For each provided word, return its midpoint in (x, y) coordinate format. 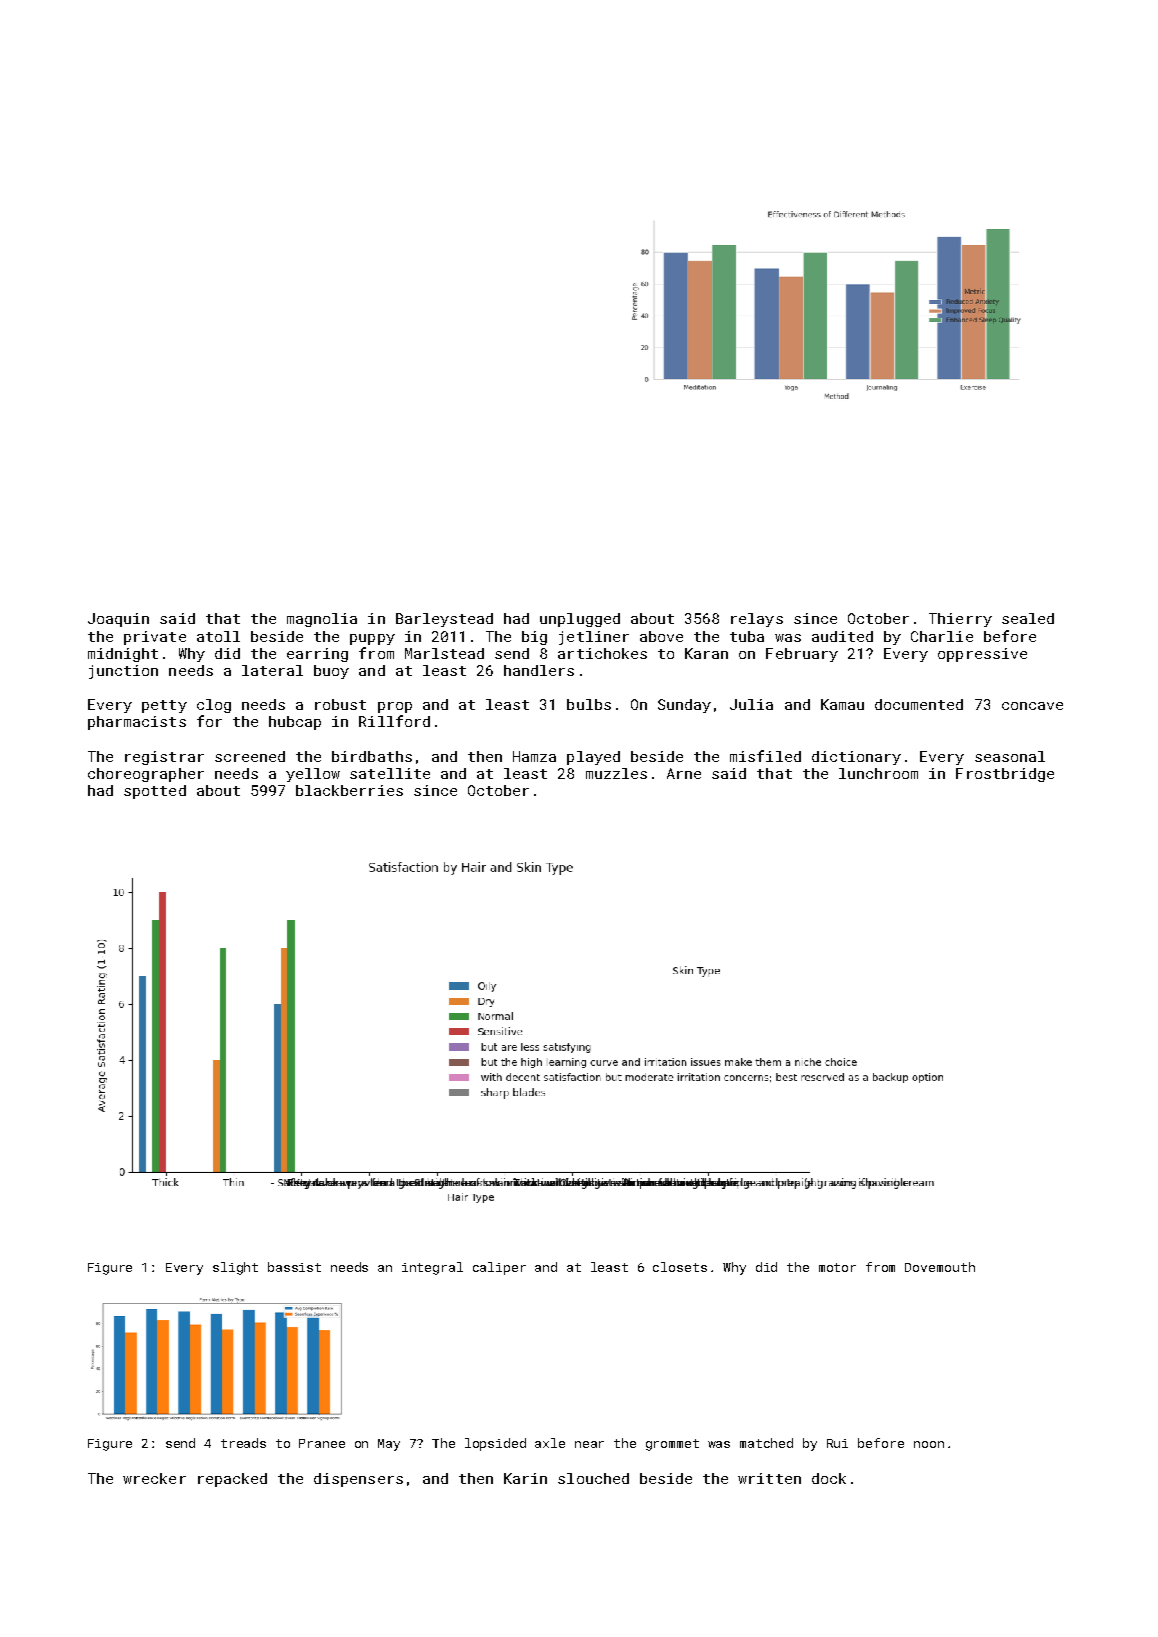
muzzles (616, 773)
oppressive (982, 655)
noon (929, 1444)
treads (243, 1443)
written (769, 1478)
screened (250, 756)
